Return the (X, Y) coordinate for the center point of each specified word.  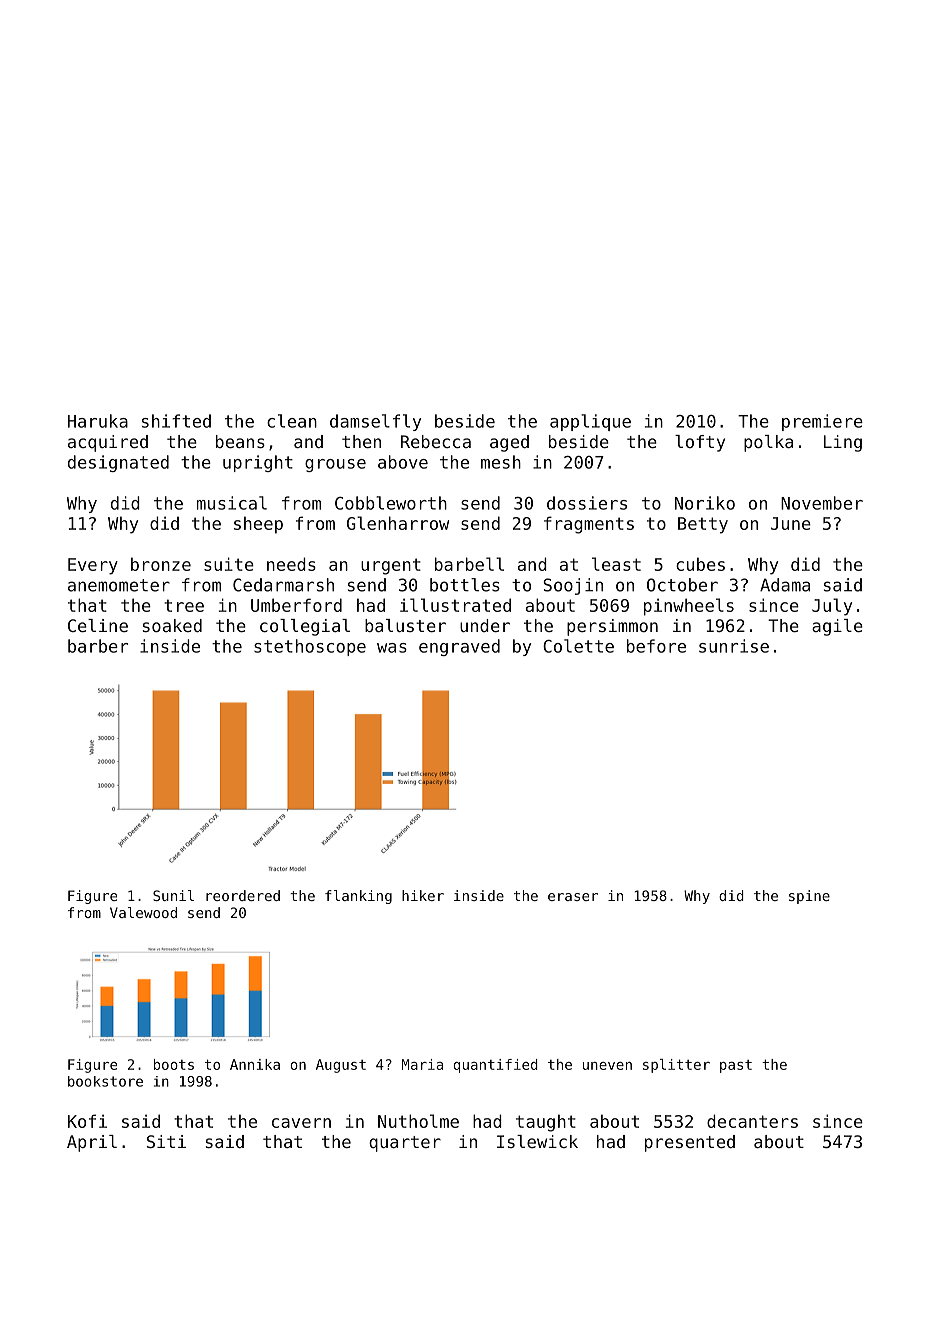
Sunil (173, 895)
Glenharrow (398, 523)
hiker (423, 895)
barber (98, 646)
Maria (422, 1064)
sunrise (734, 646)
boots (174, 1064)
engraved (459, 647)
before (656, 646)
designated (118, 463)
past (736, 1066)
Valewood (143, 912)
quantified (495, 1066)
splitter (676, 1066)
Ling (843, 443)
